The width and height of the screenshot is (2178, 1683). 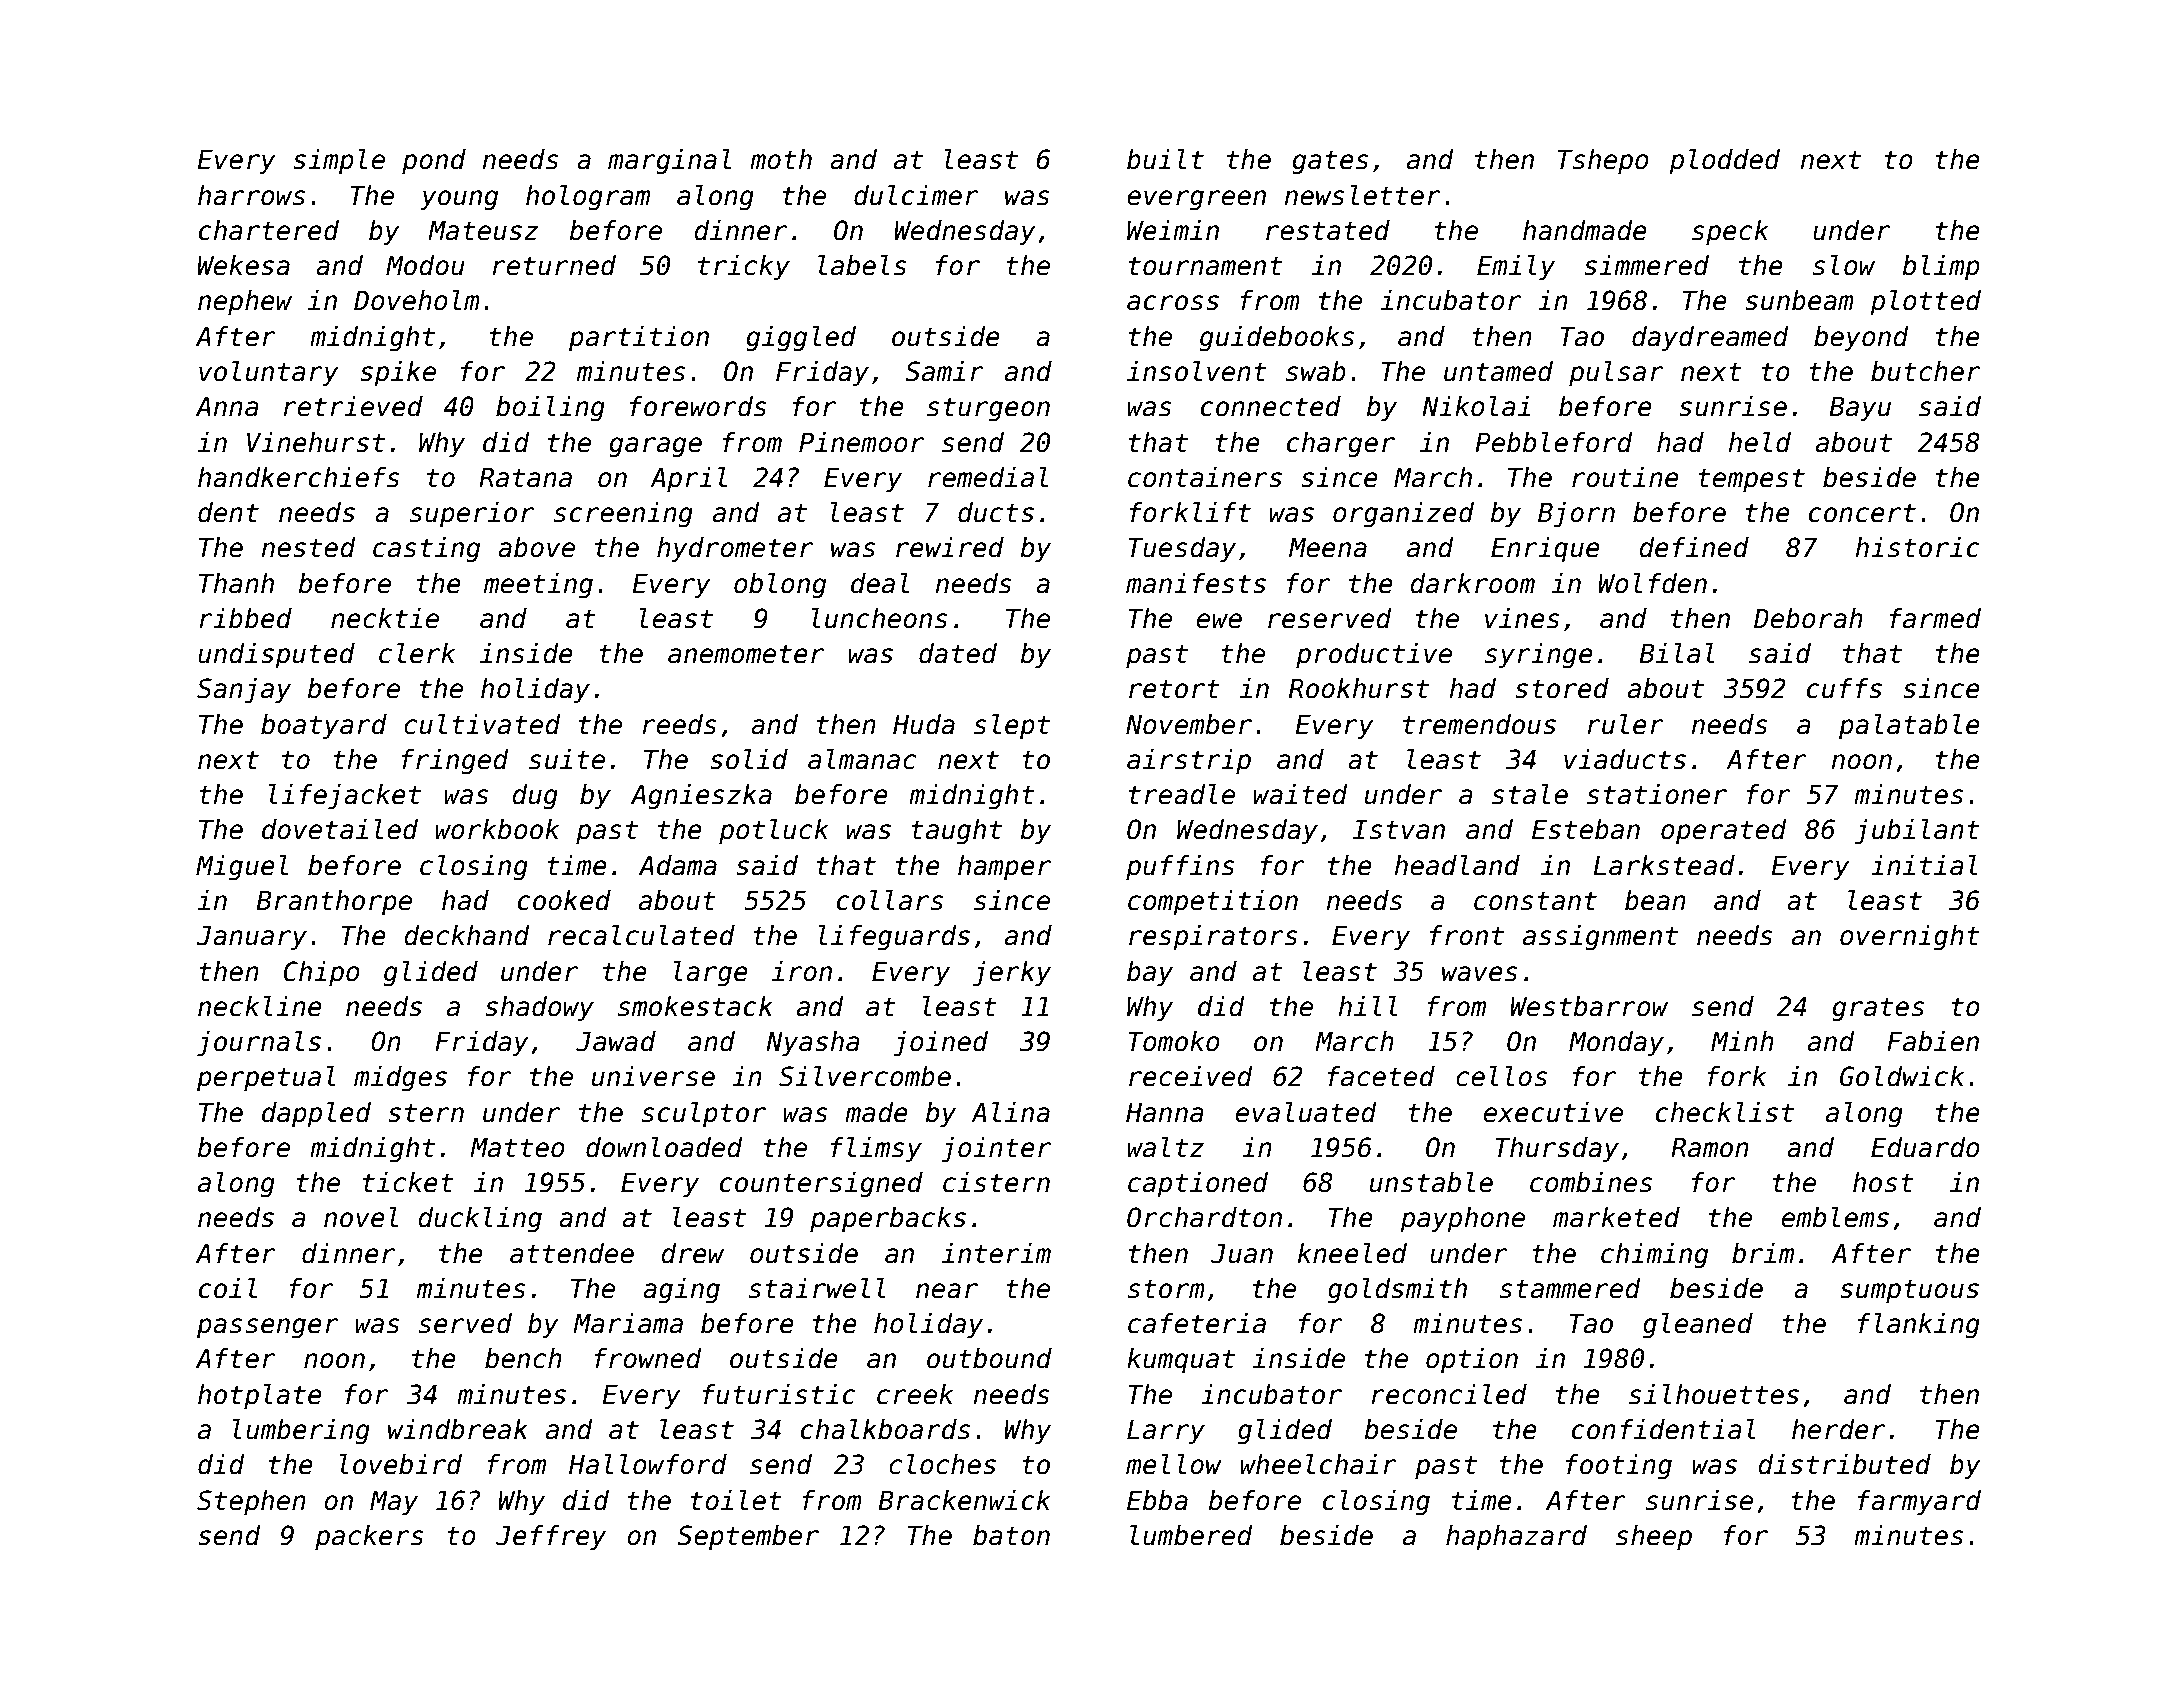 What do you see at coordinates (862, 759) in the screenshot?
I see `almanac` at bounding box center [862, 759].
